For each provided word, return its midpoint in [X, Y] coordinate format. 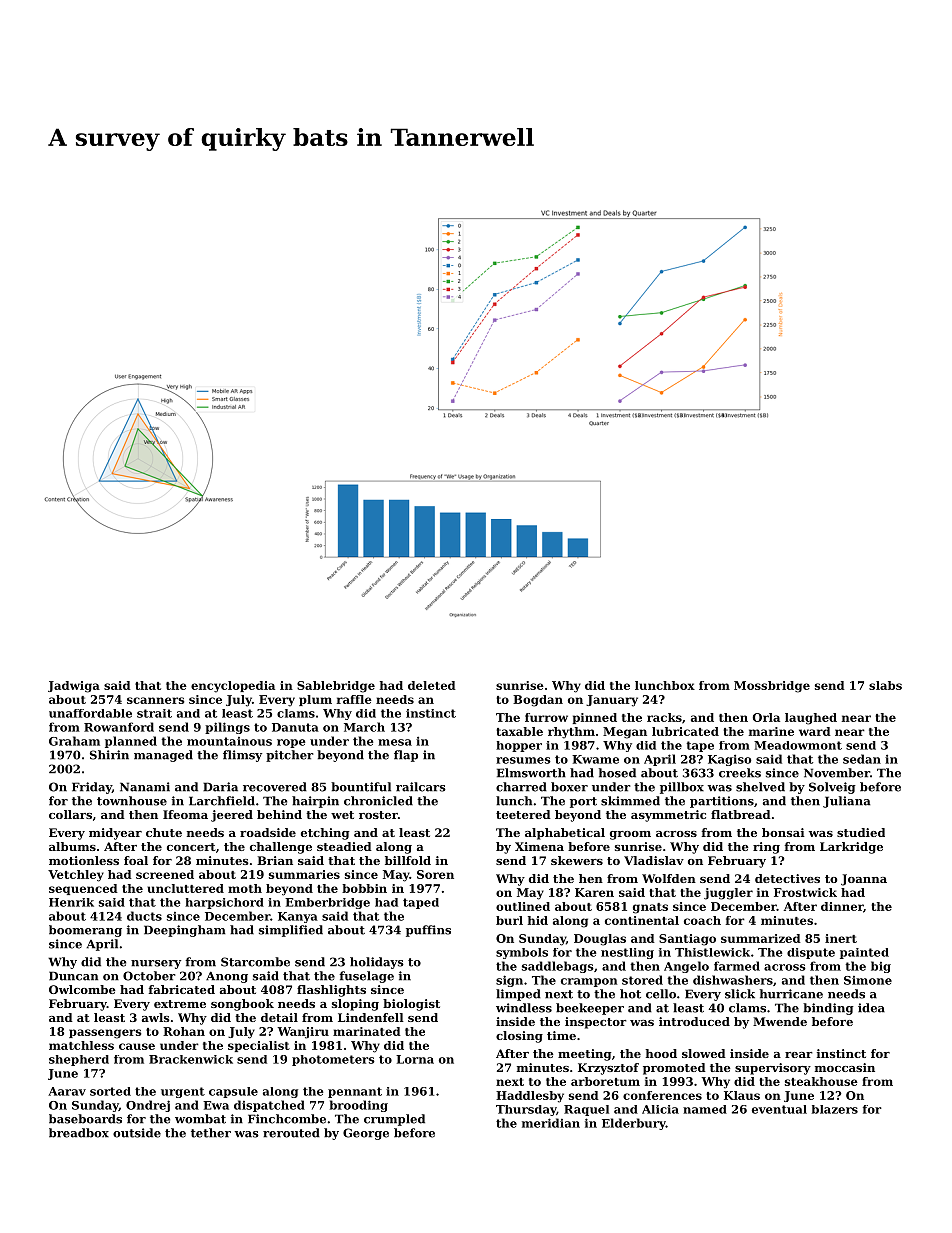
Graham [74, 741]
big [881, 967]
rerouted [291, 1133]
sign [509, 981]
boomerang [85, 931]
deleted [432, 685]
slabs [885, 685]
